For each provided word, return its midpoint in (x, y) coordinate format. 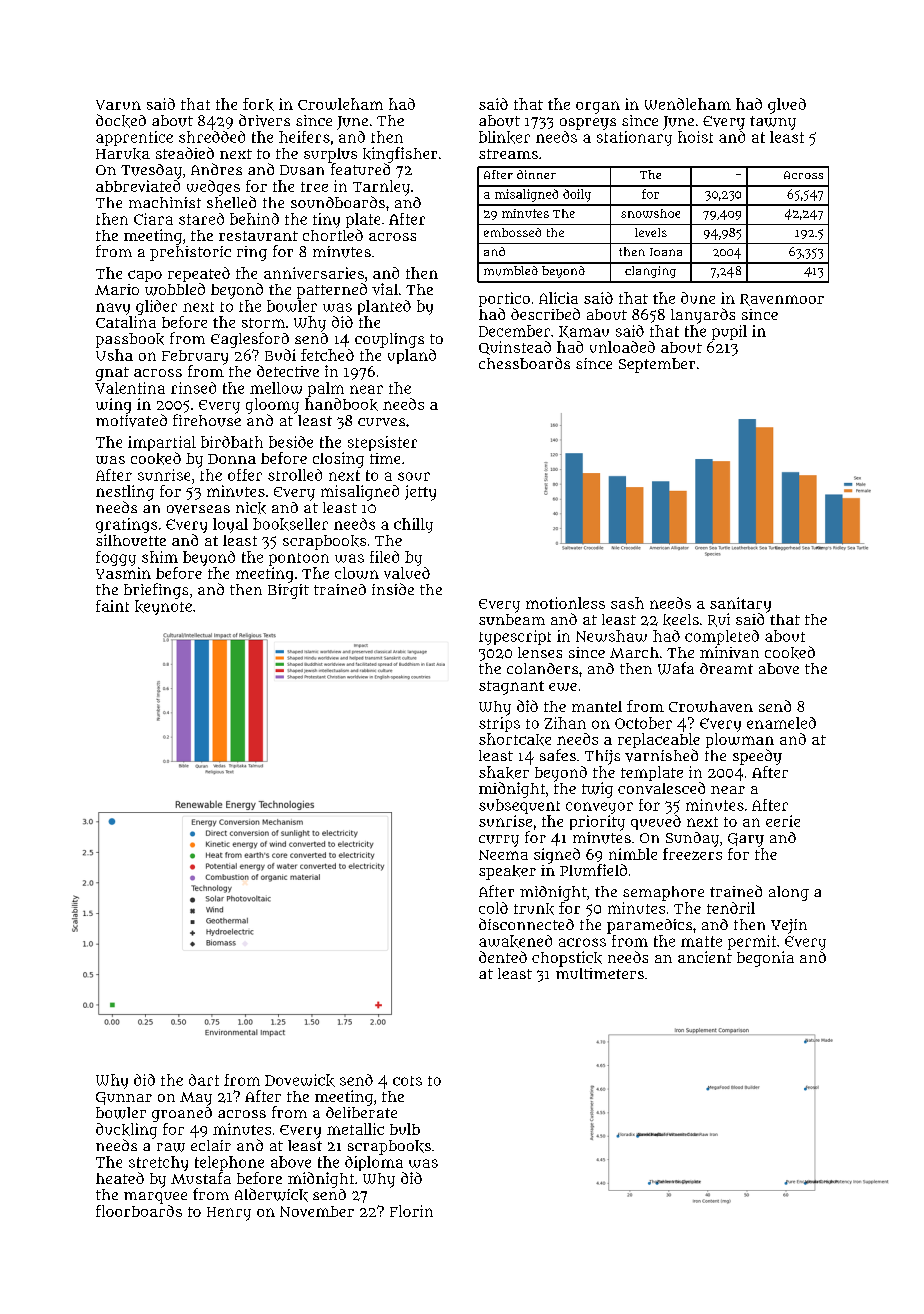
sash (627, 603)
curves (381, 422)
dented (503, 957)
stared (201, 219)
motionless (565, 603)
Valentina (130, 388)
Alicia (558, 298)
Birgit (288, 591)
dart (204, 1080)
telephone (229, 1163)
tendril (731, 908)
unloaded (622, 347)
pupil (729, 332)
